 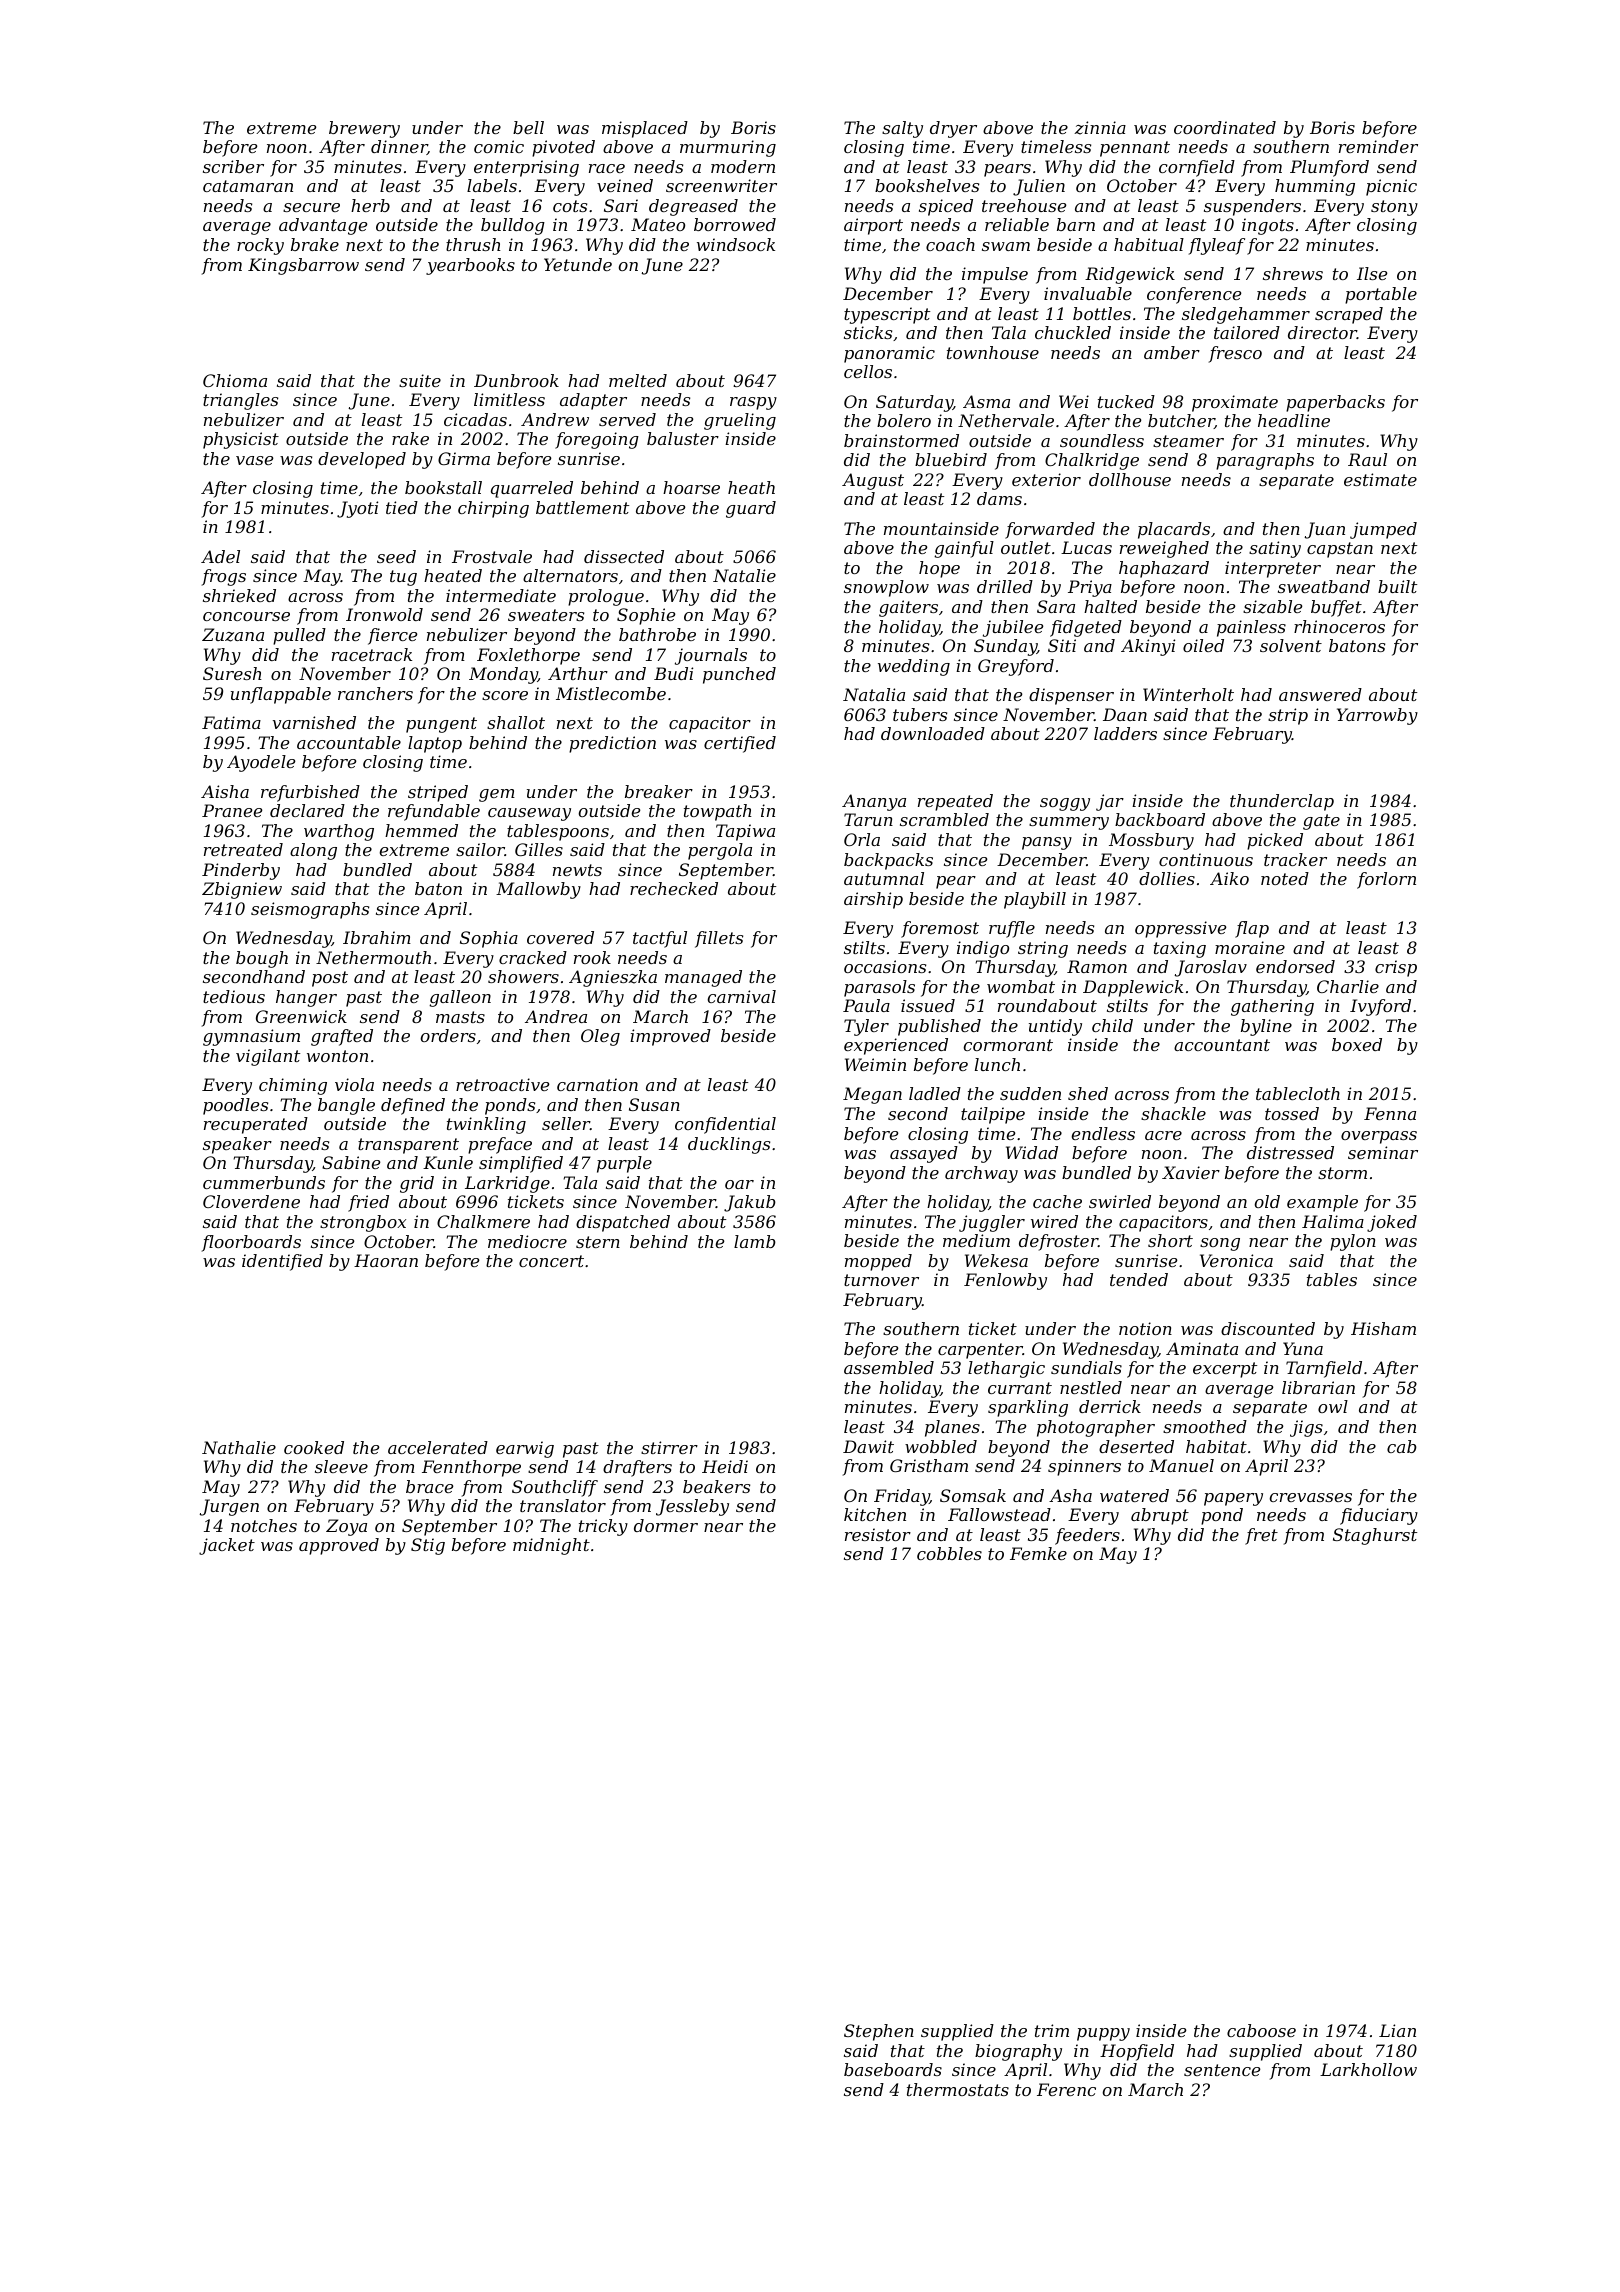 What do you see at coordinates (666, 1525) in the image?
I see `dormer` at bounding box center [666, 1525].
